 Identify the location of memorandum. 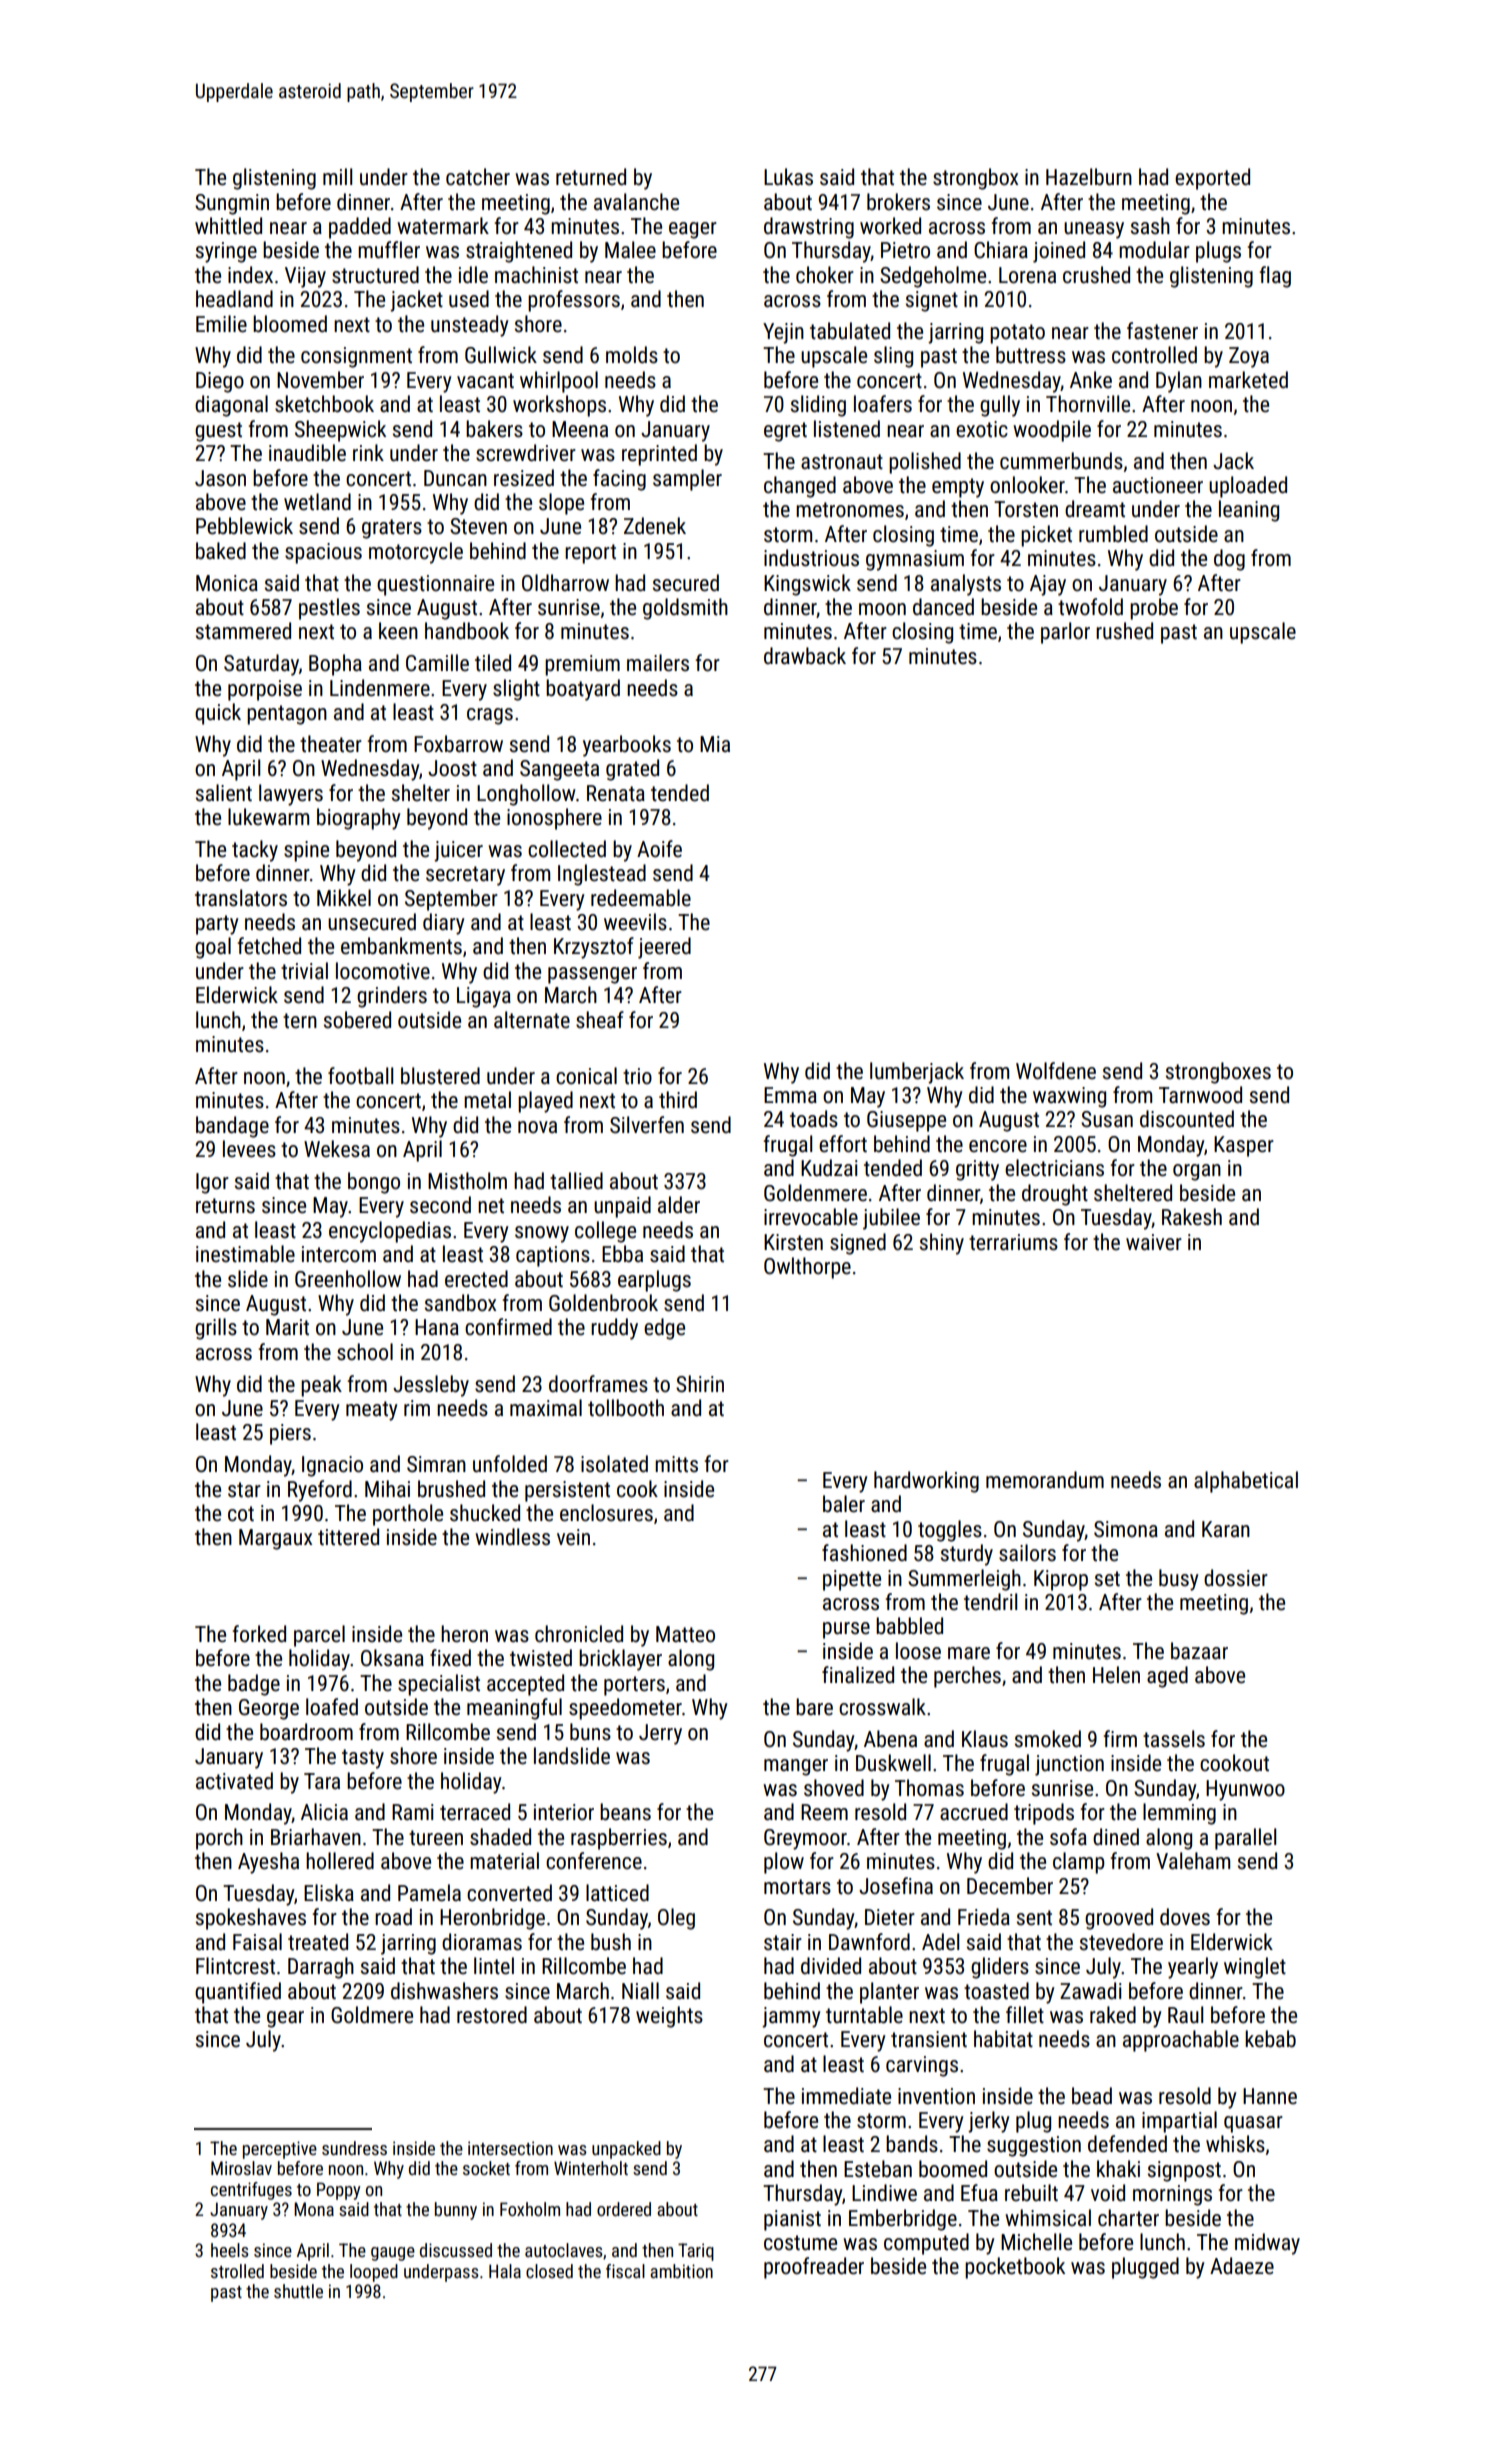
(1045, 1480).
